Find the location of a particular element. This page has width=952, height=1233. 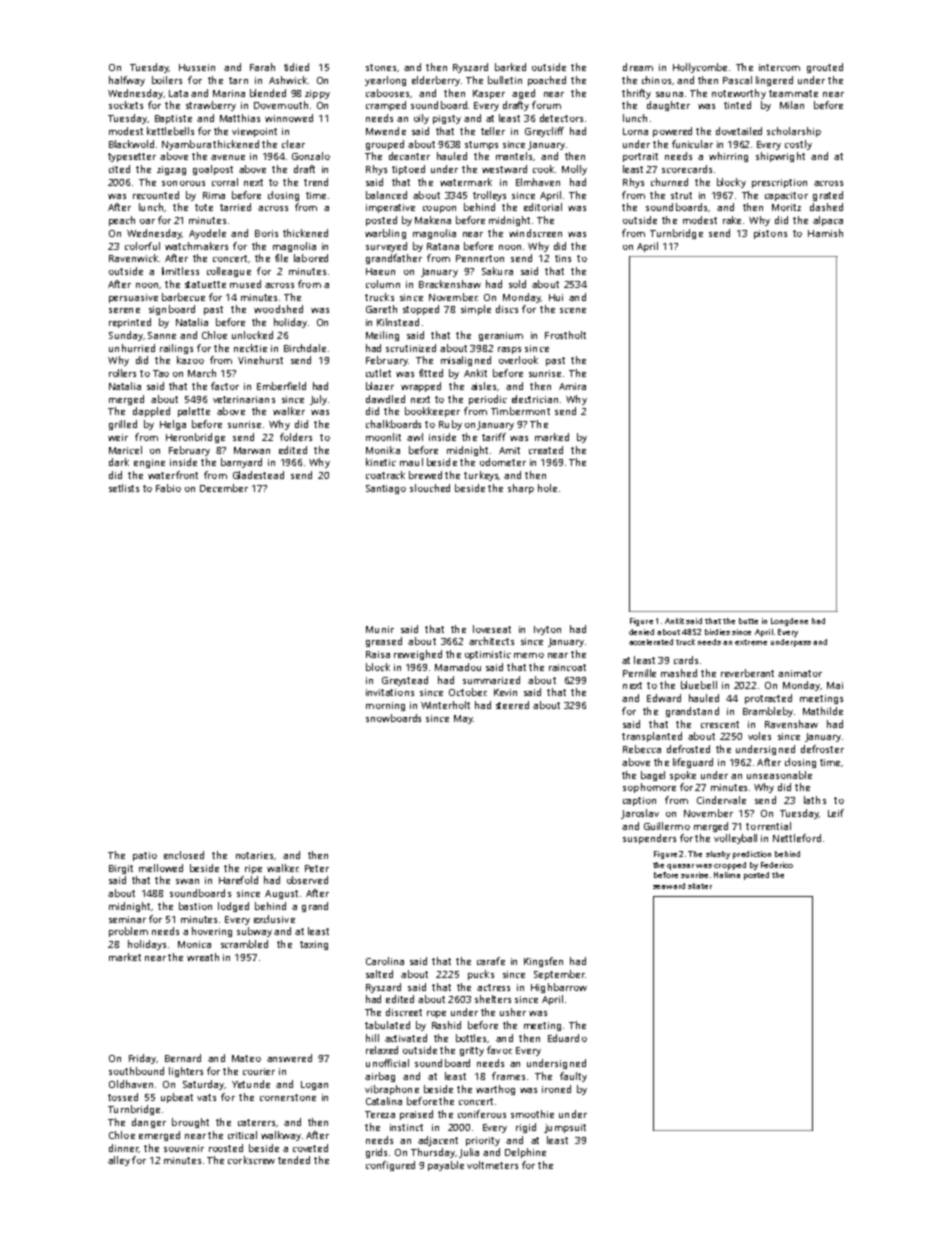

barked is located at coordinates (510, 67).
